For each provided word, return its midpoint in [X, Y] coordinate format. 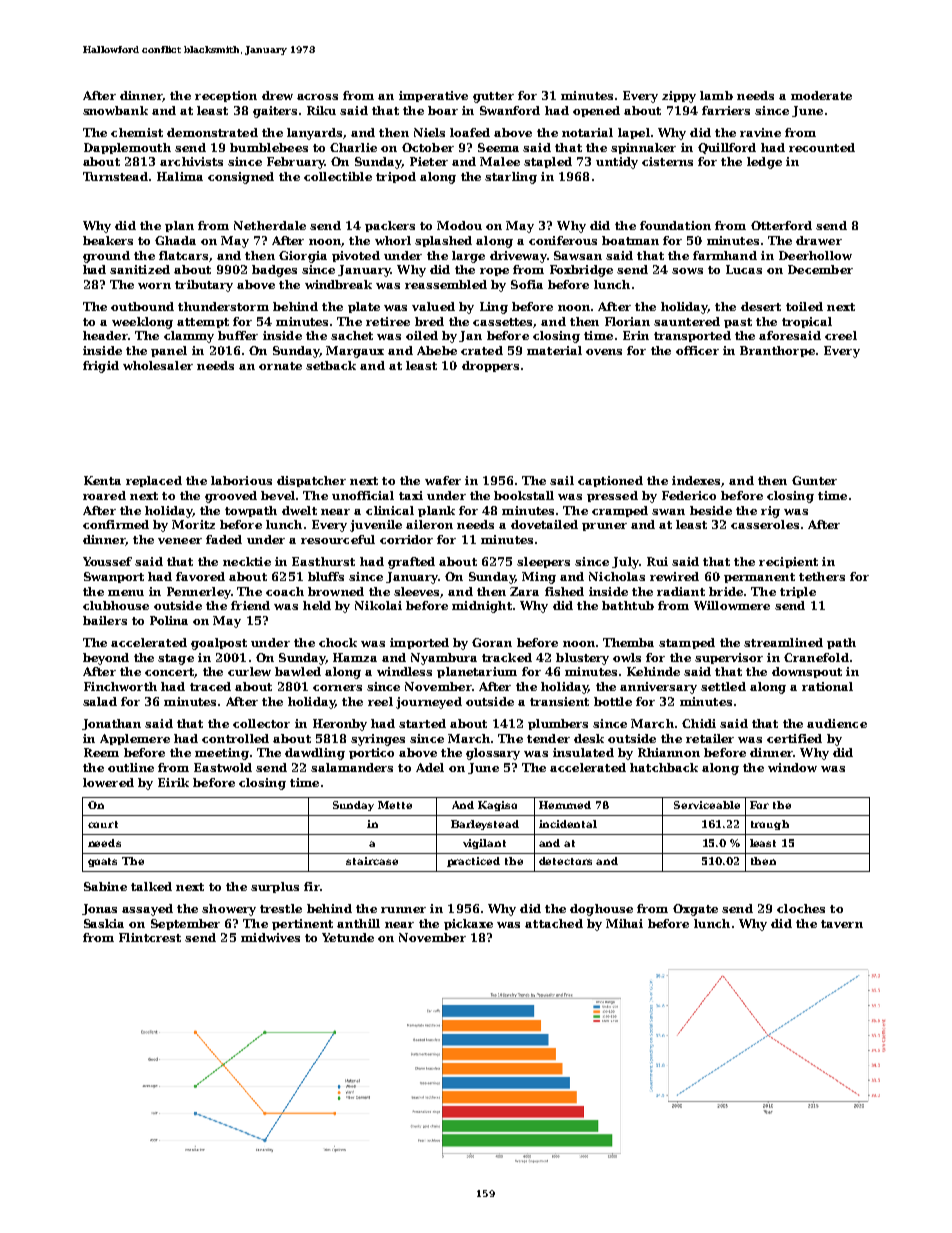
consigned [241, 178]
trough [770, 825]
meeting [222, 754]
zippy [679, 97]
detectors [565, 861]
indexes [696, 480]
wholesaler [158, 365]
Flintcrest [150, 937]
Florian [627, 321]
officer [697, 350]
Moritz [193, 524]
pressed [612, 496]
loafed [470, 132]
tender [548, 738]
